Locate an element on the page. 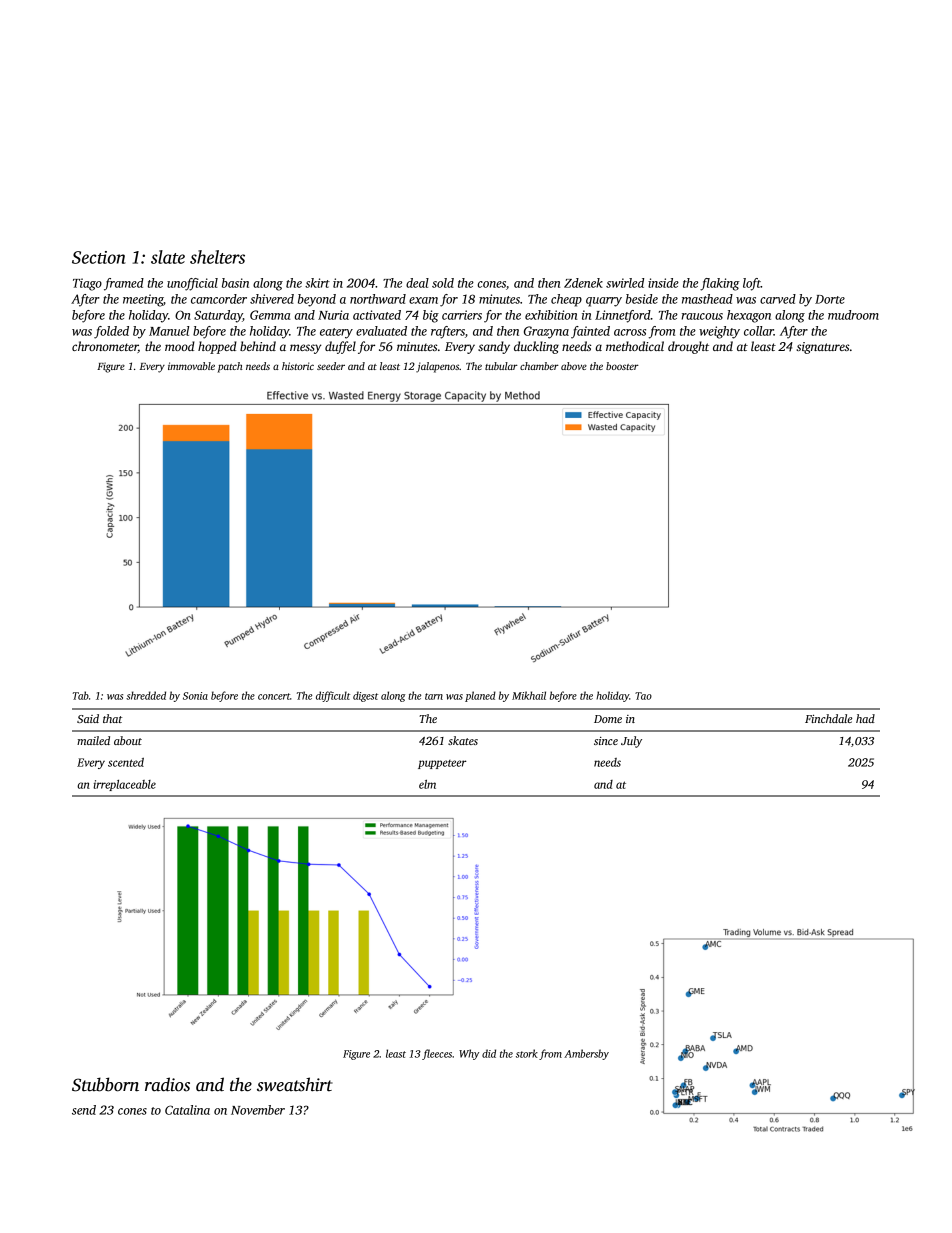 Image resolution: width=952 pixels, height=1233 pixels. historic is located at coordinates (298, 366).
